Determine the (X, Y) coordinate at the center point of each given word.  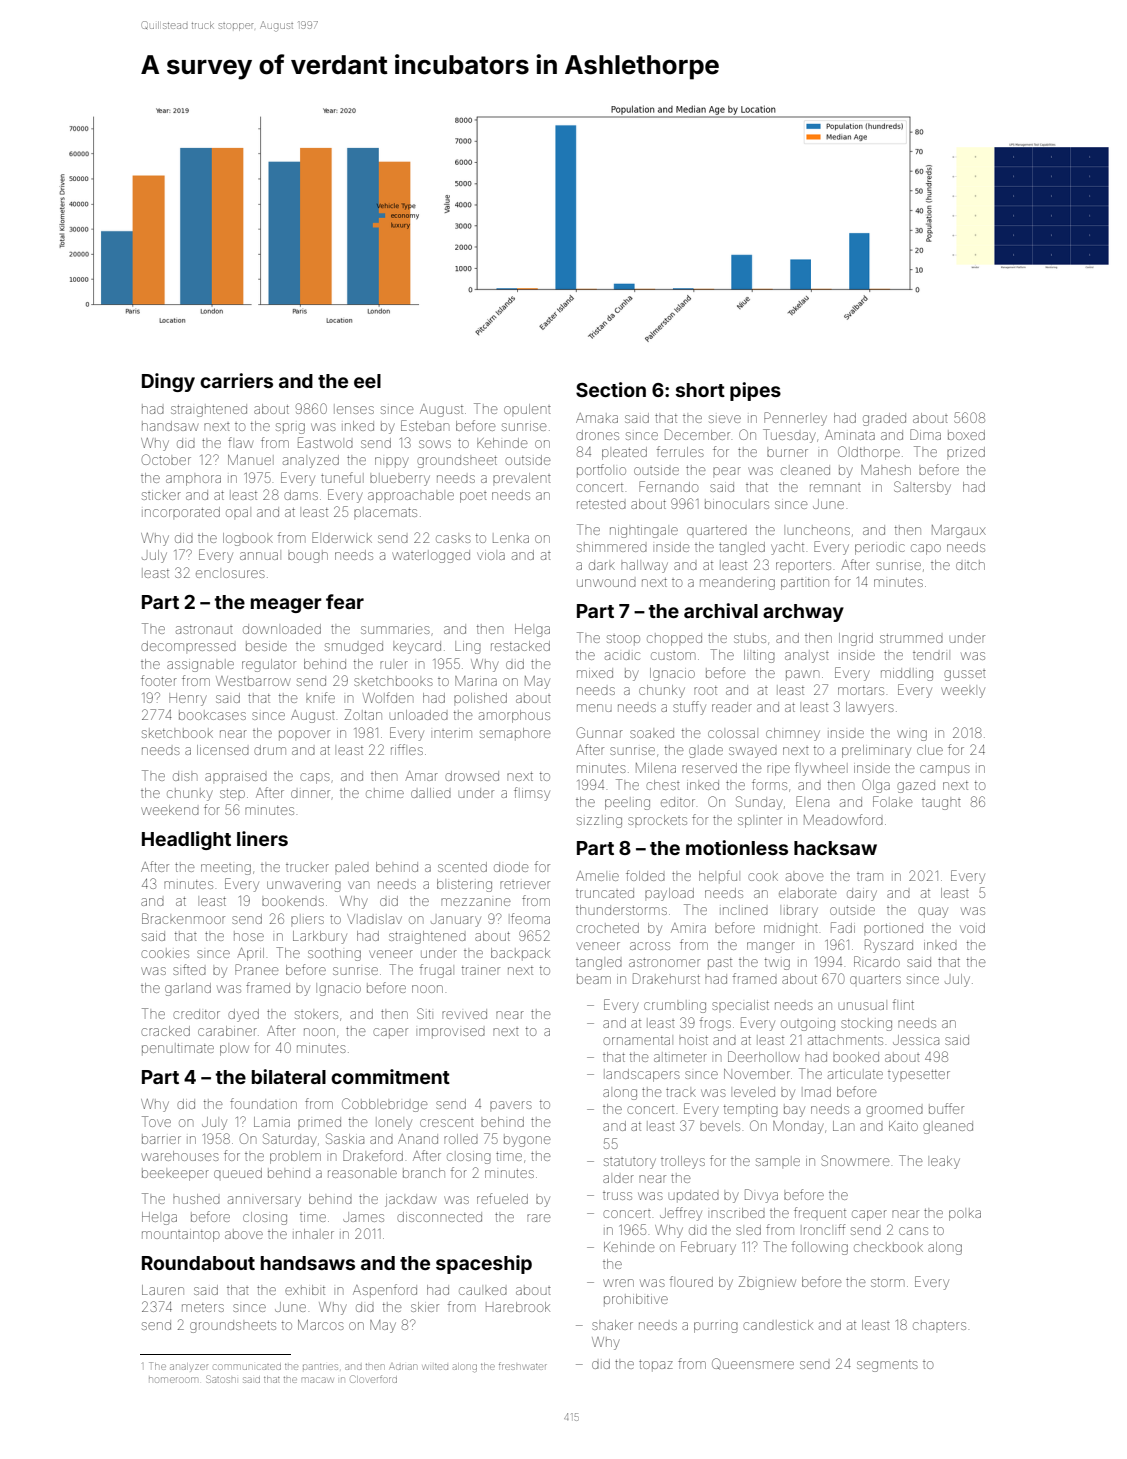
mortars (861, 690)
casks (453, 539)
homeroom (173, 1380)
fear (345, 601)
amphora (193, 480)
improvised (452, 1033)
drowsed (472, 776)
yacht (787, 548)
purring (716, 1327)
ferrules (680, 451)
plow (234, 1050)
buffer (946, 1108)
